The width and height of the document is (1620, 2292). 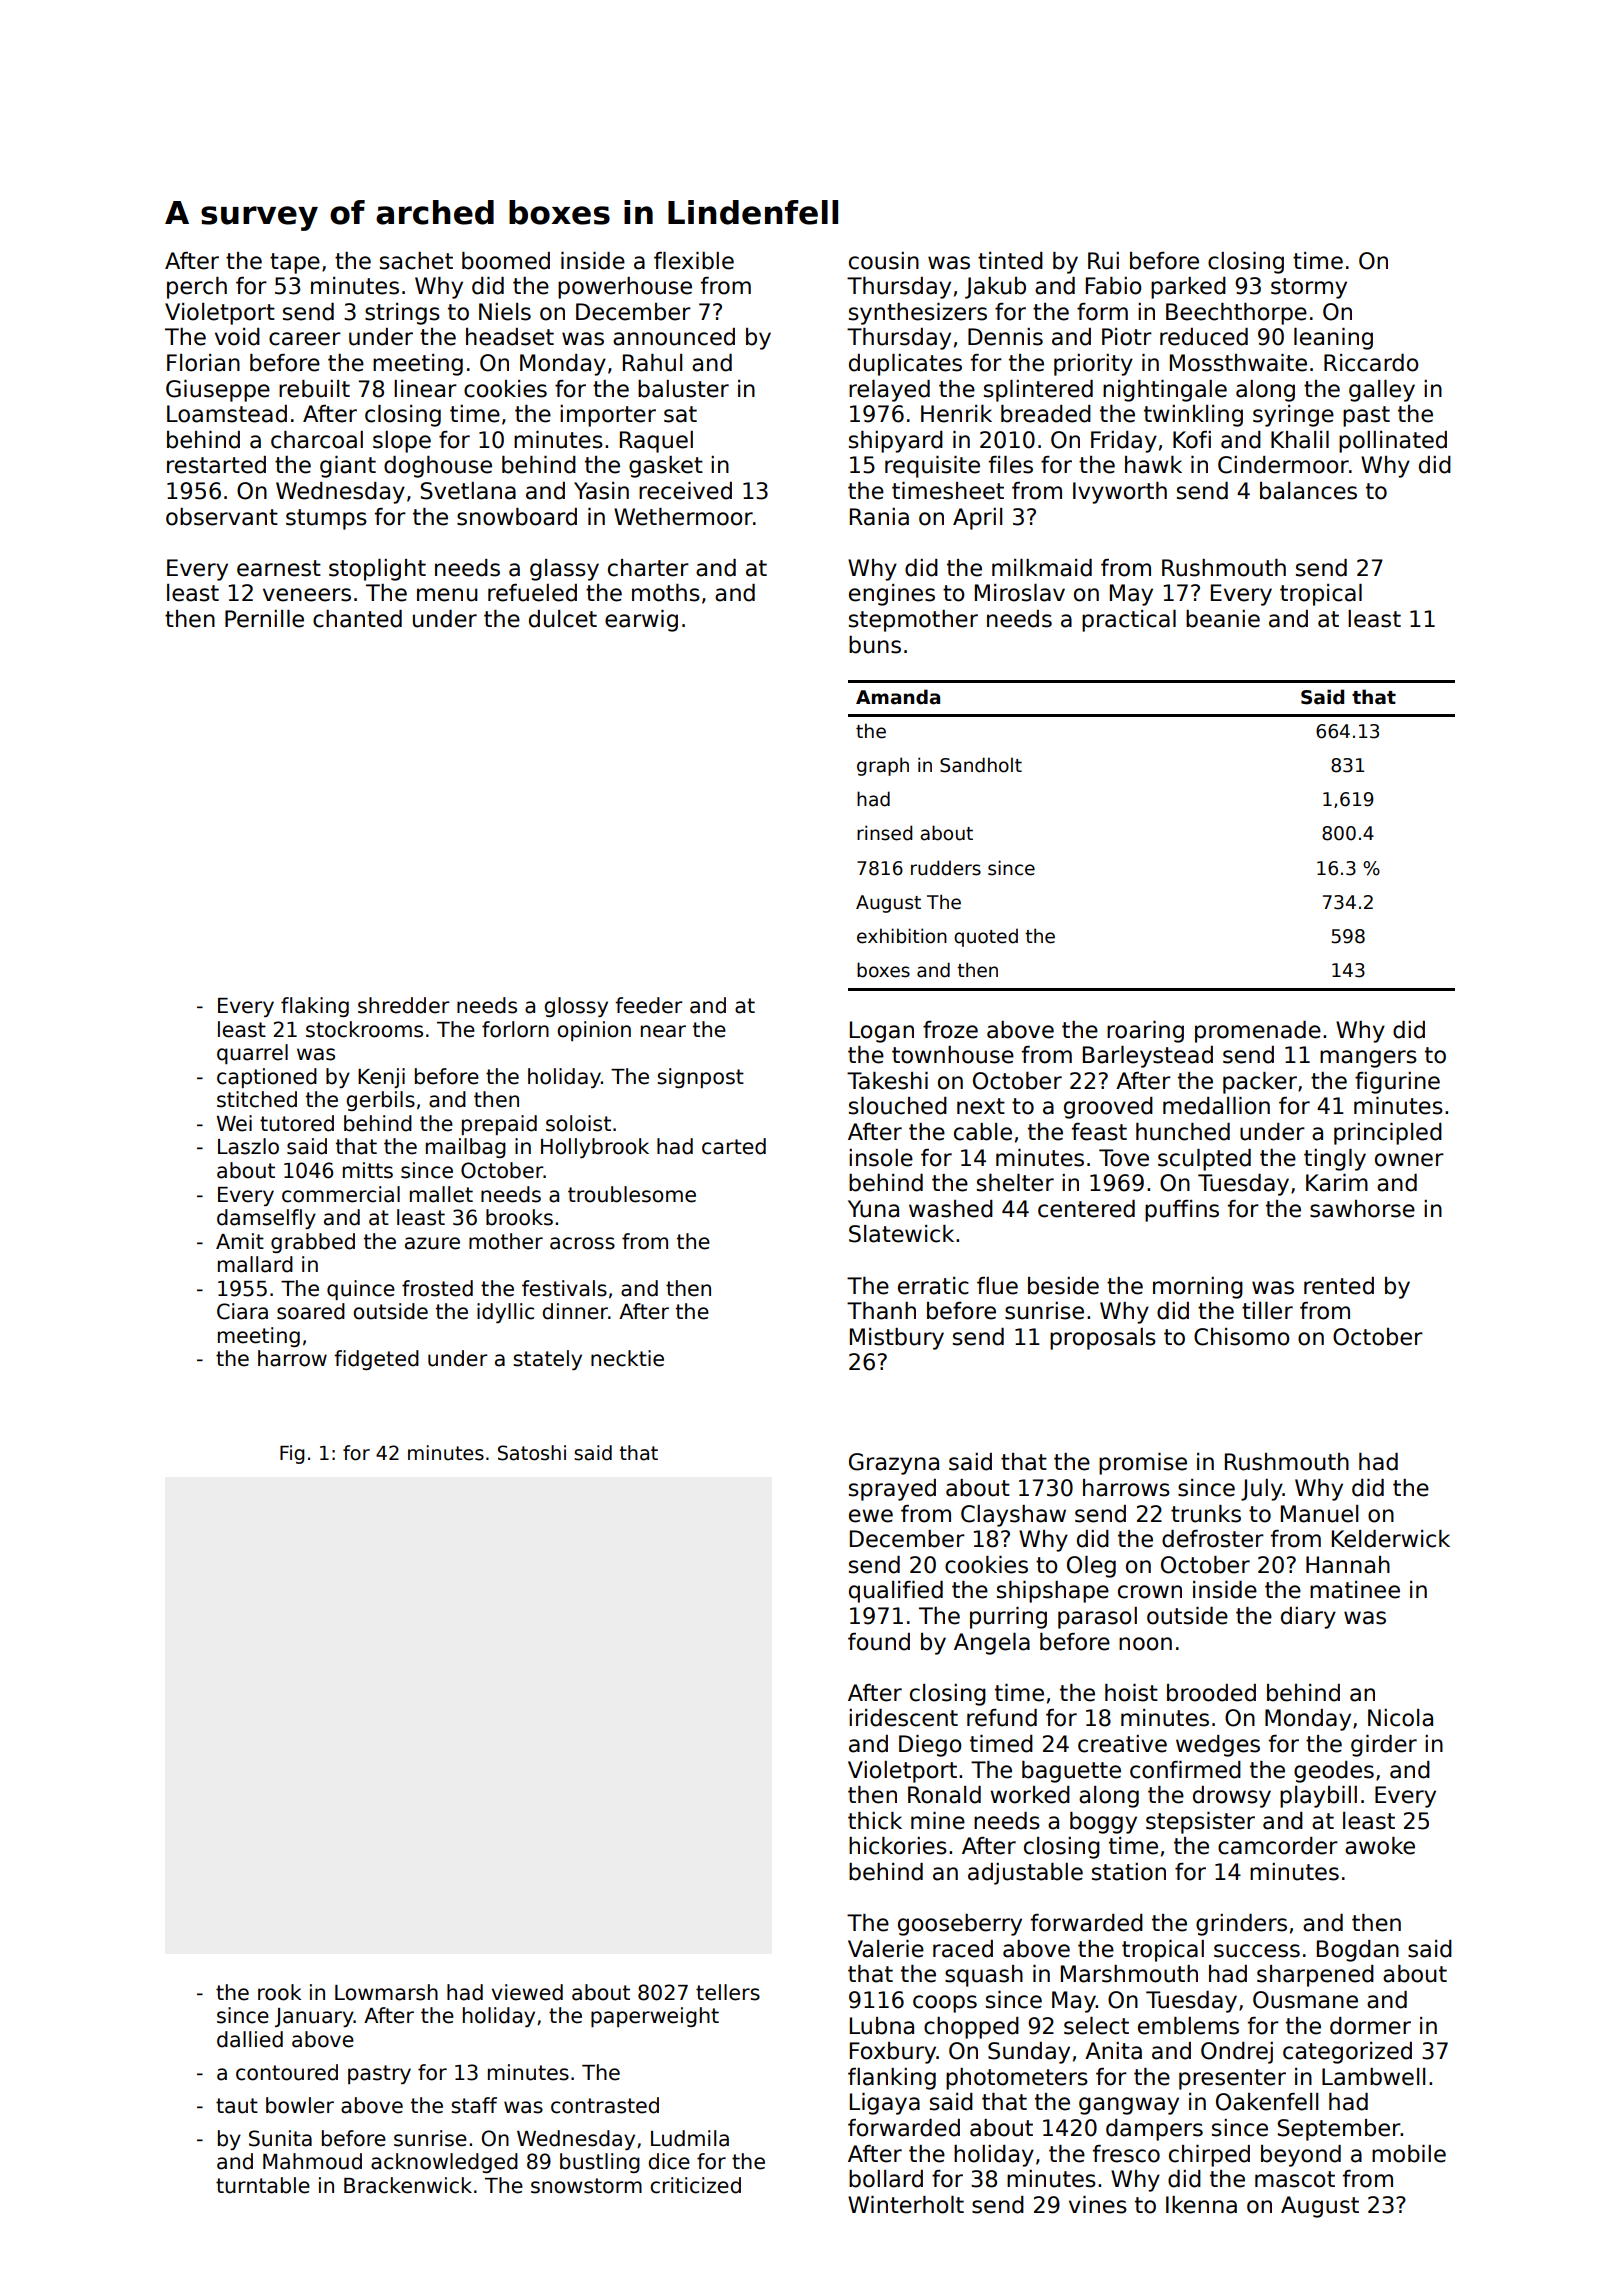 What do you see at coordinates (648, 1005) in the document?
I see `feeder` at bounding box center [648, 1005].
